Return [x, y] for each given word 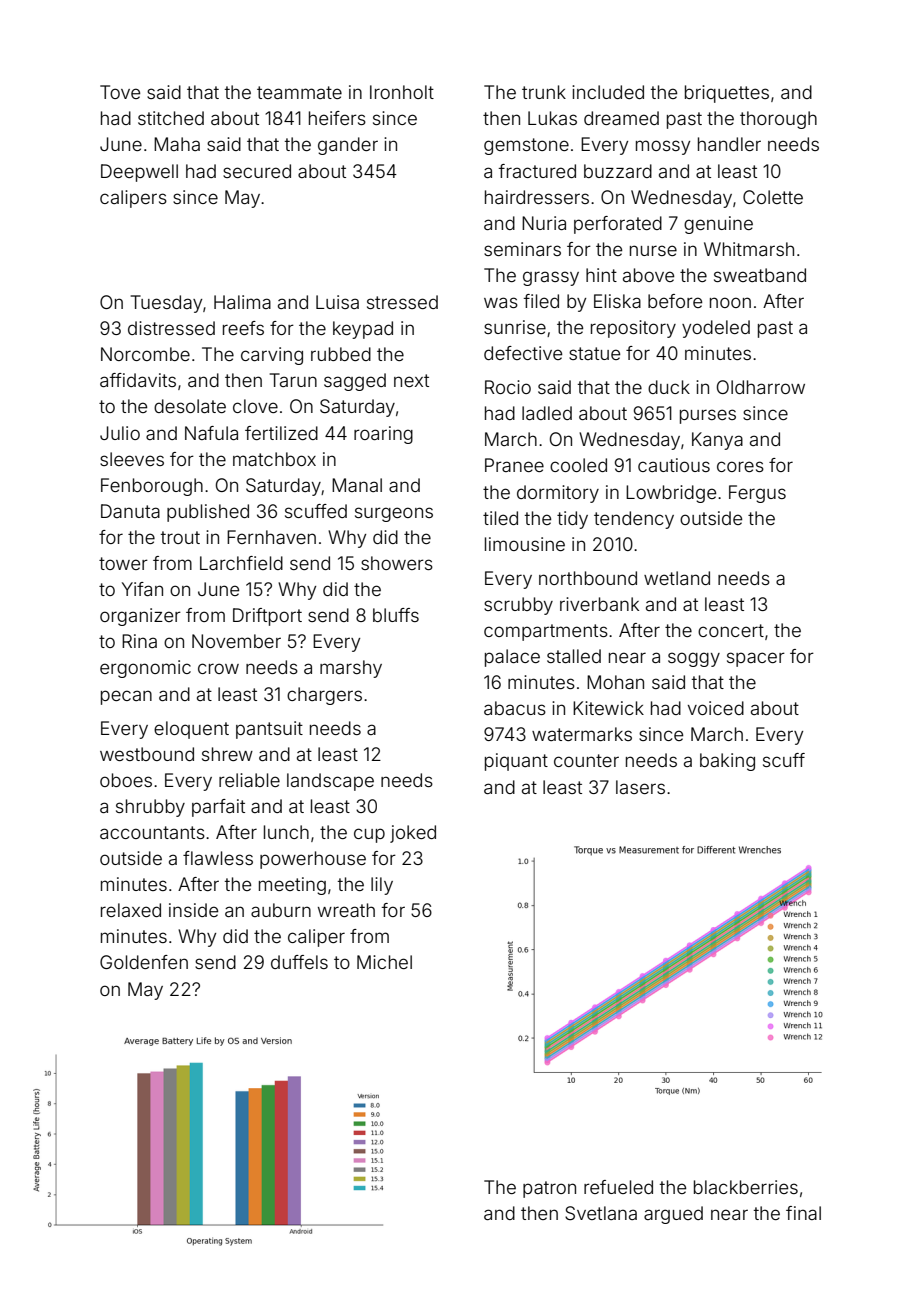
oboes [126, 780]
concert [731, 630]
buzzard [618, 171]
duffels [299, 962]
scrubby [518, 606]
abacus [515, 708]
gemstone [526, 146]
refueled [618, 1187]
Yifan [142, 589]
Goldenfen [144, 962]
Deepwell [139, 173]
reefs [243, 328]
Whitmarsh [749, 249]
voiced [716, 708]
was [501, 302]
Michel [384, 962]
